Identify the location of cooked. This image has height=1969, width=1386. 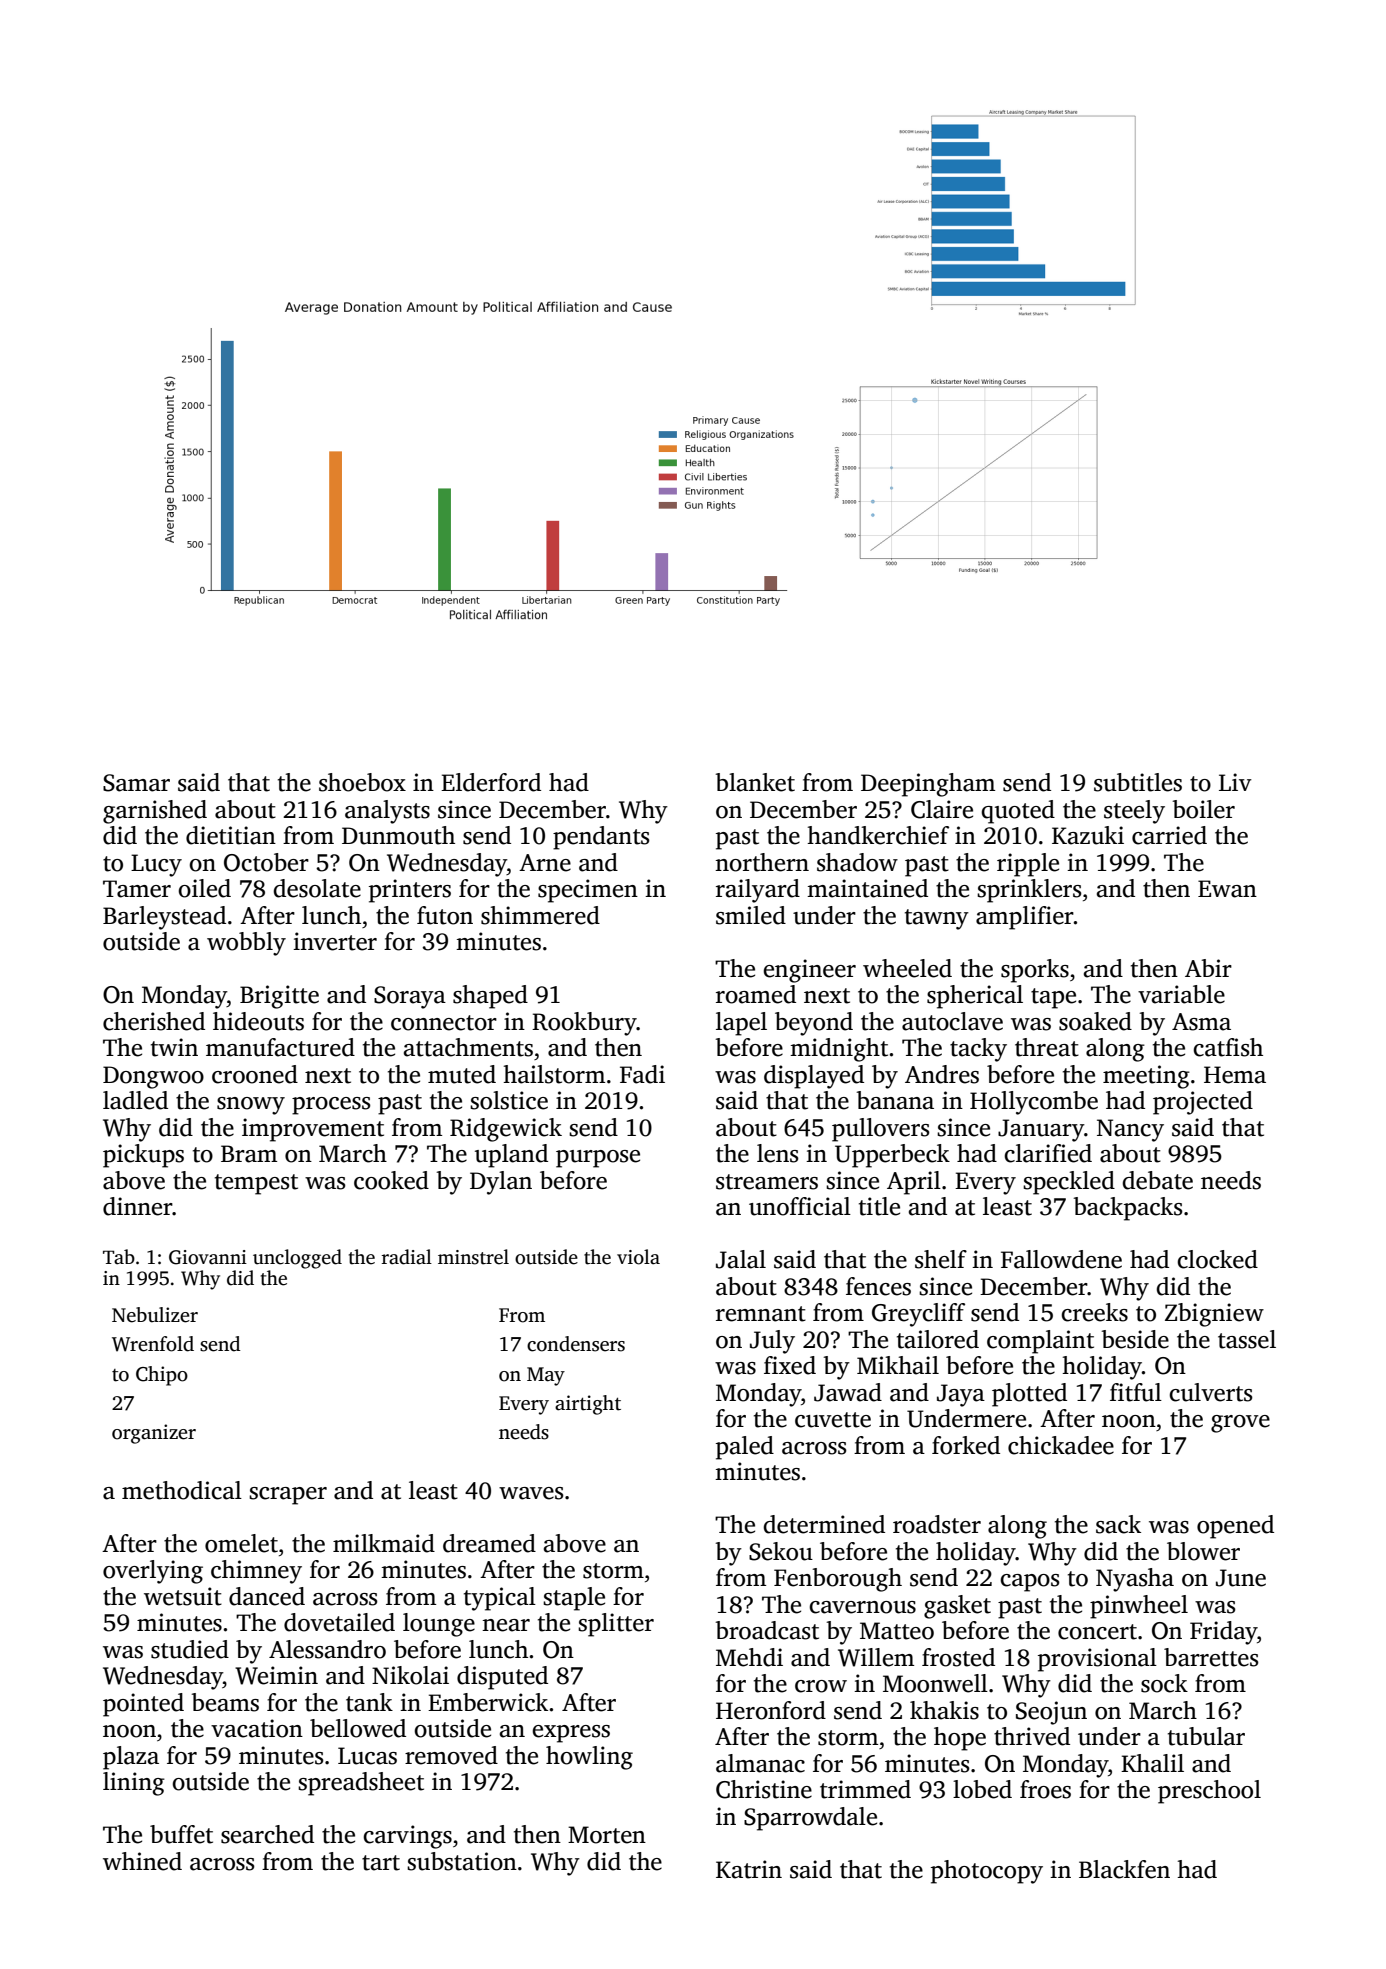
(391, 1180).
